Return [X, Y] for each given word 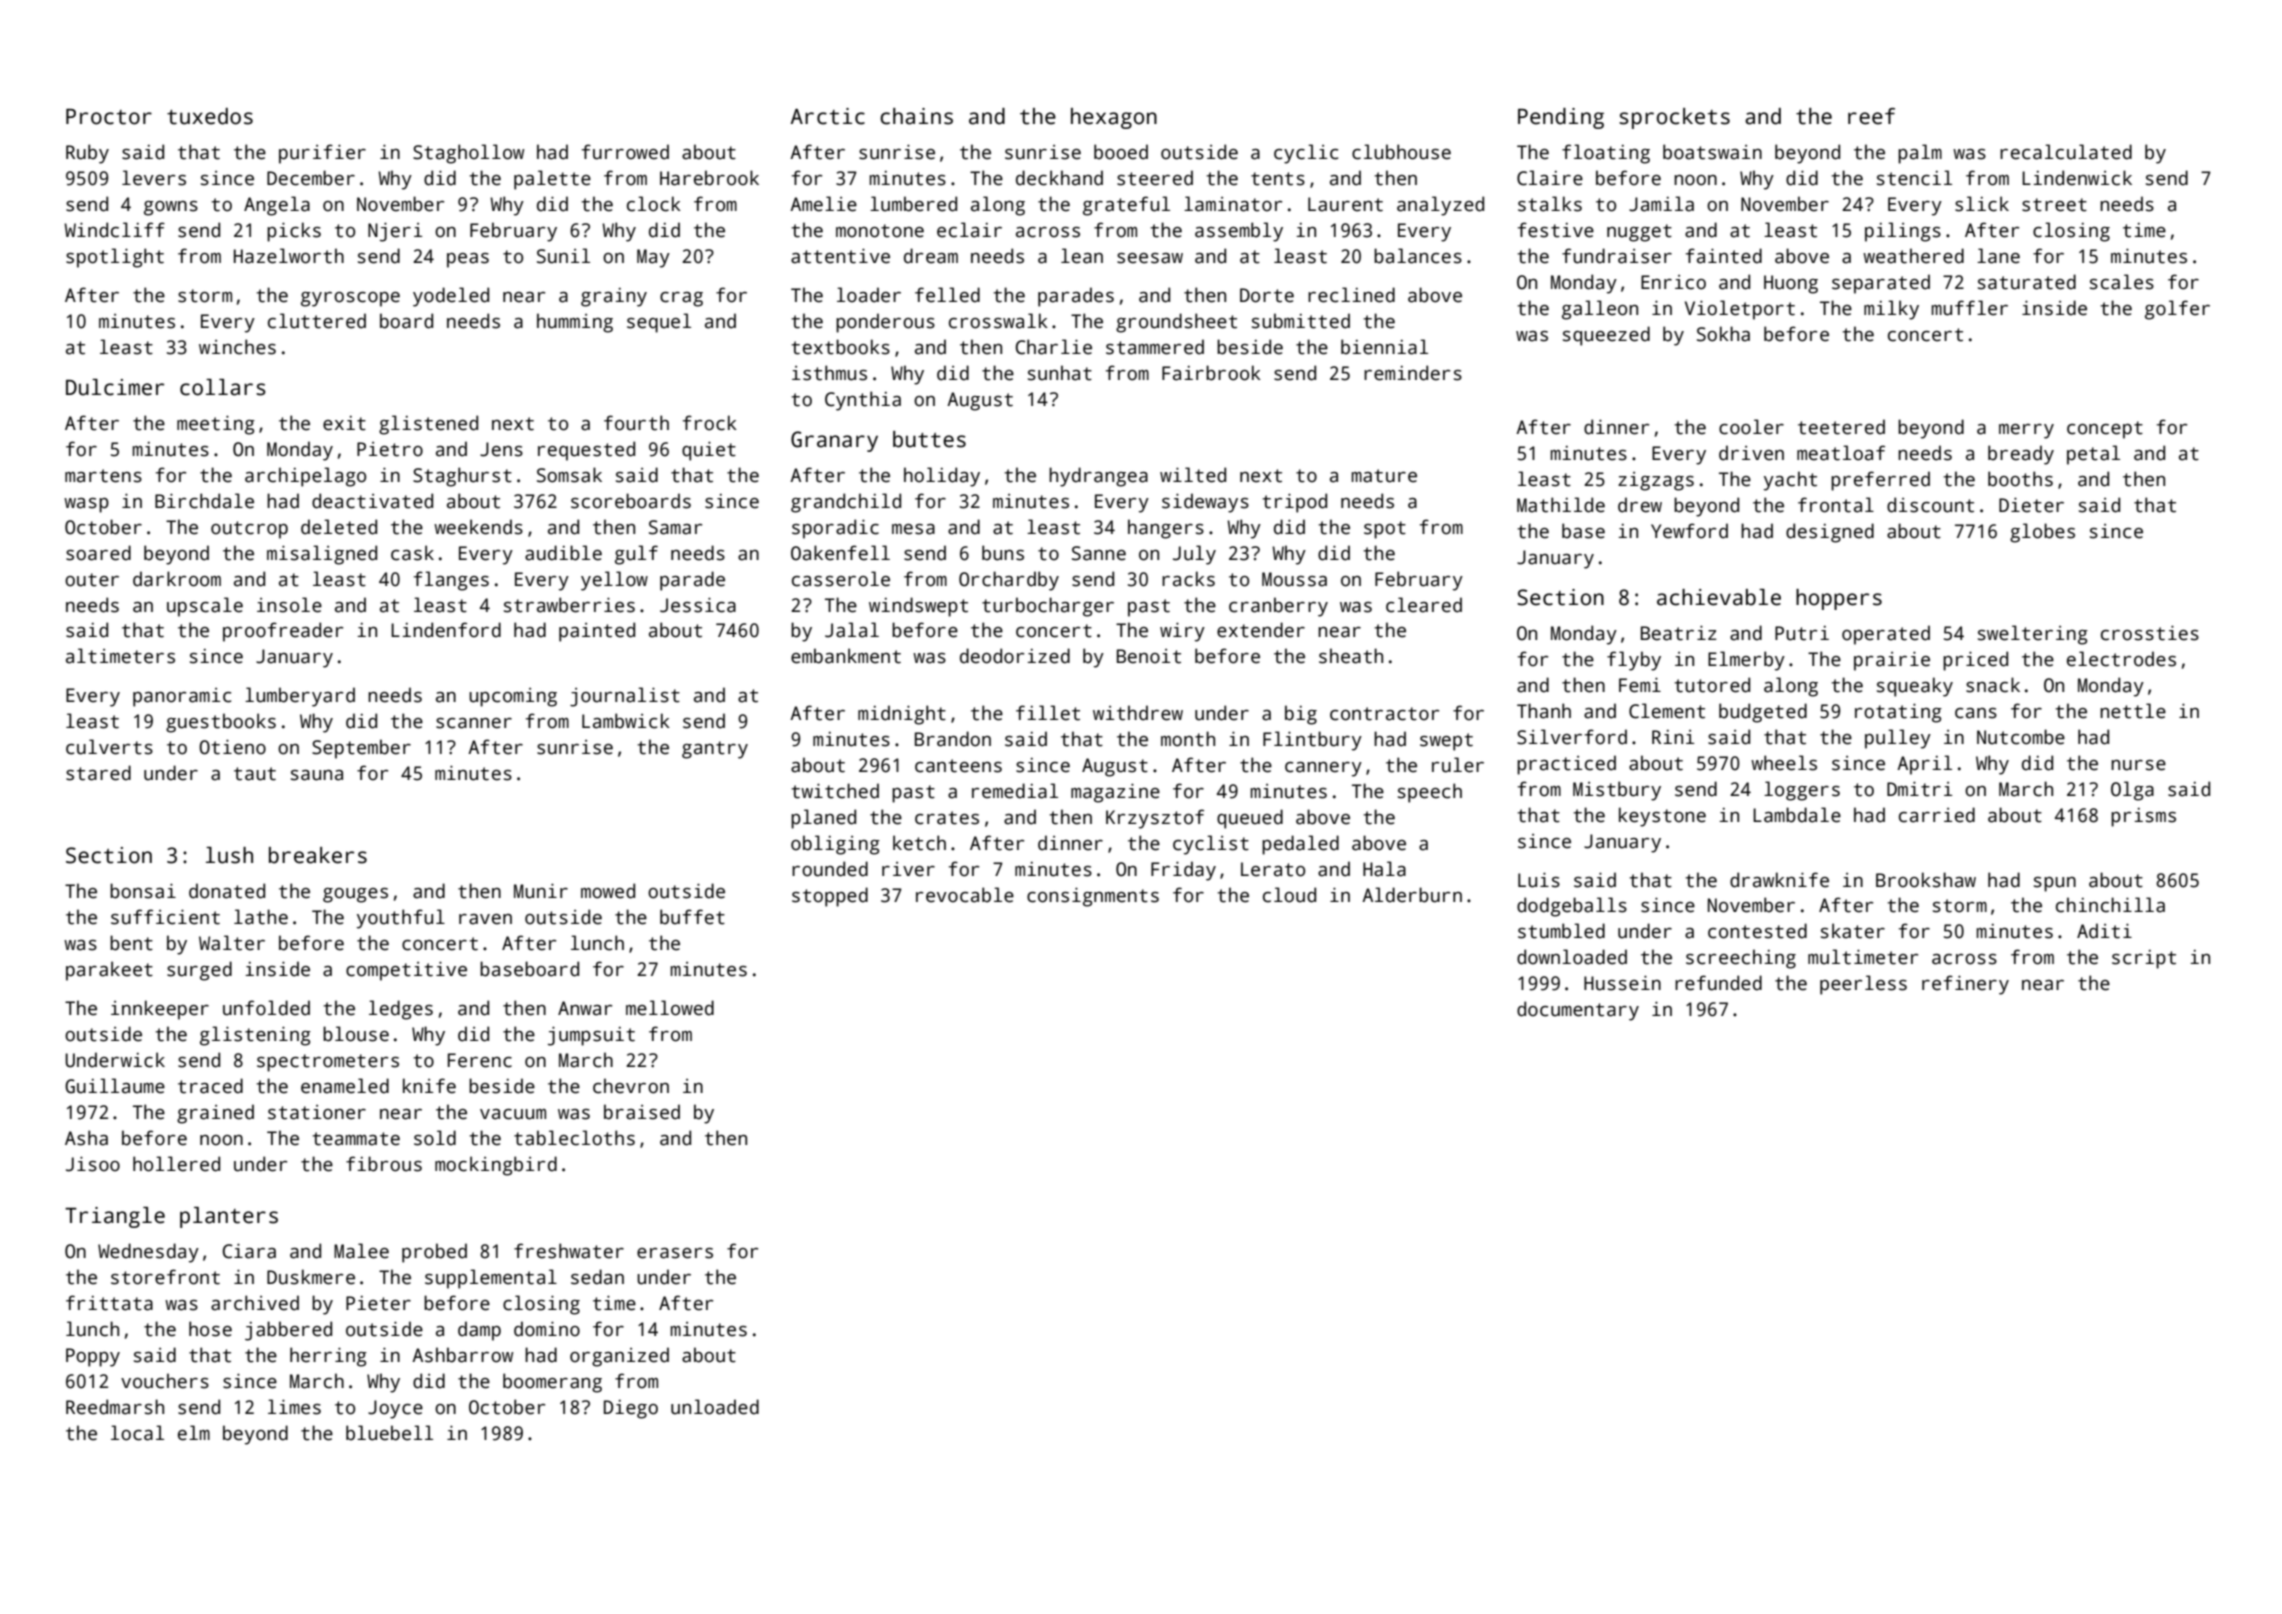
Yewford [1689, 531]
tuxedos [210, 116]
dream [931, 256]
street [2054, 205]
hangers [1166, 529]
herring [328, 1357]
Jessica [698, 605]
